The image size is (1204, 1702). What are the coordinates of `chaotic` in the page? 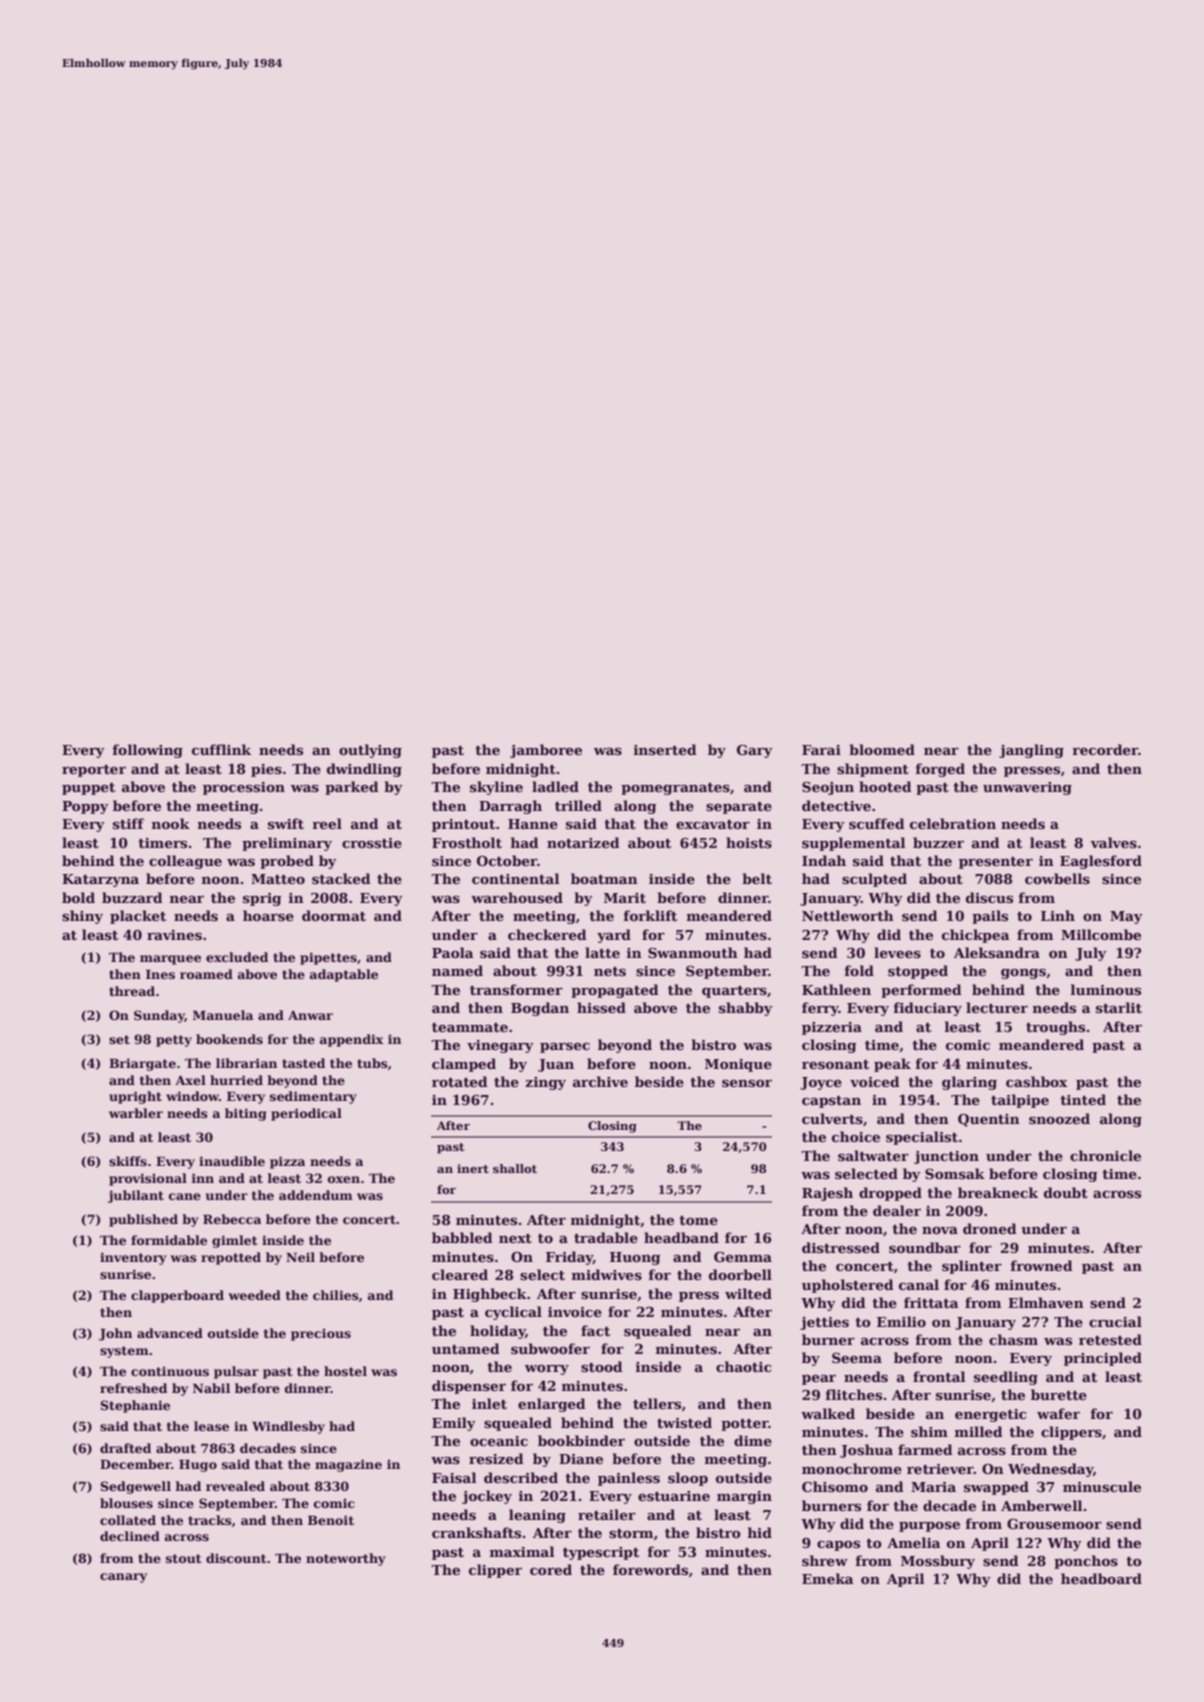 It's located at (743, 1366).
